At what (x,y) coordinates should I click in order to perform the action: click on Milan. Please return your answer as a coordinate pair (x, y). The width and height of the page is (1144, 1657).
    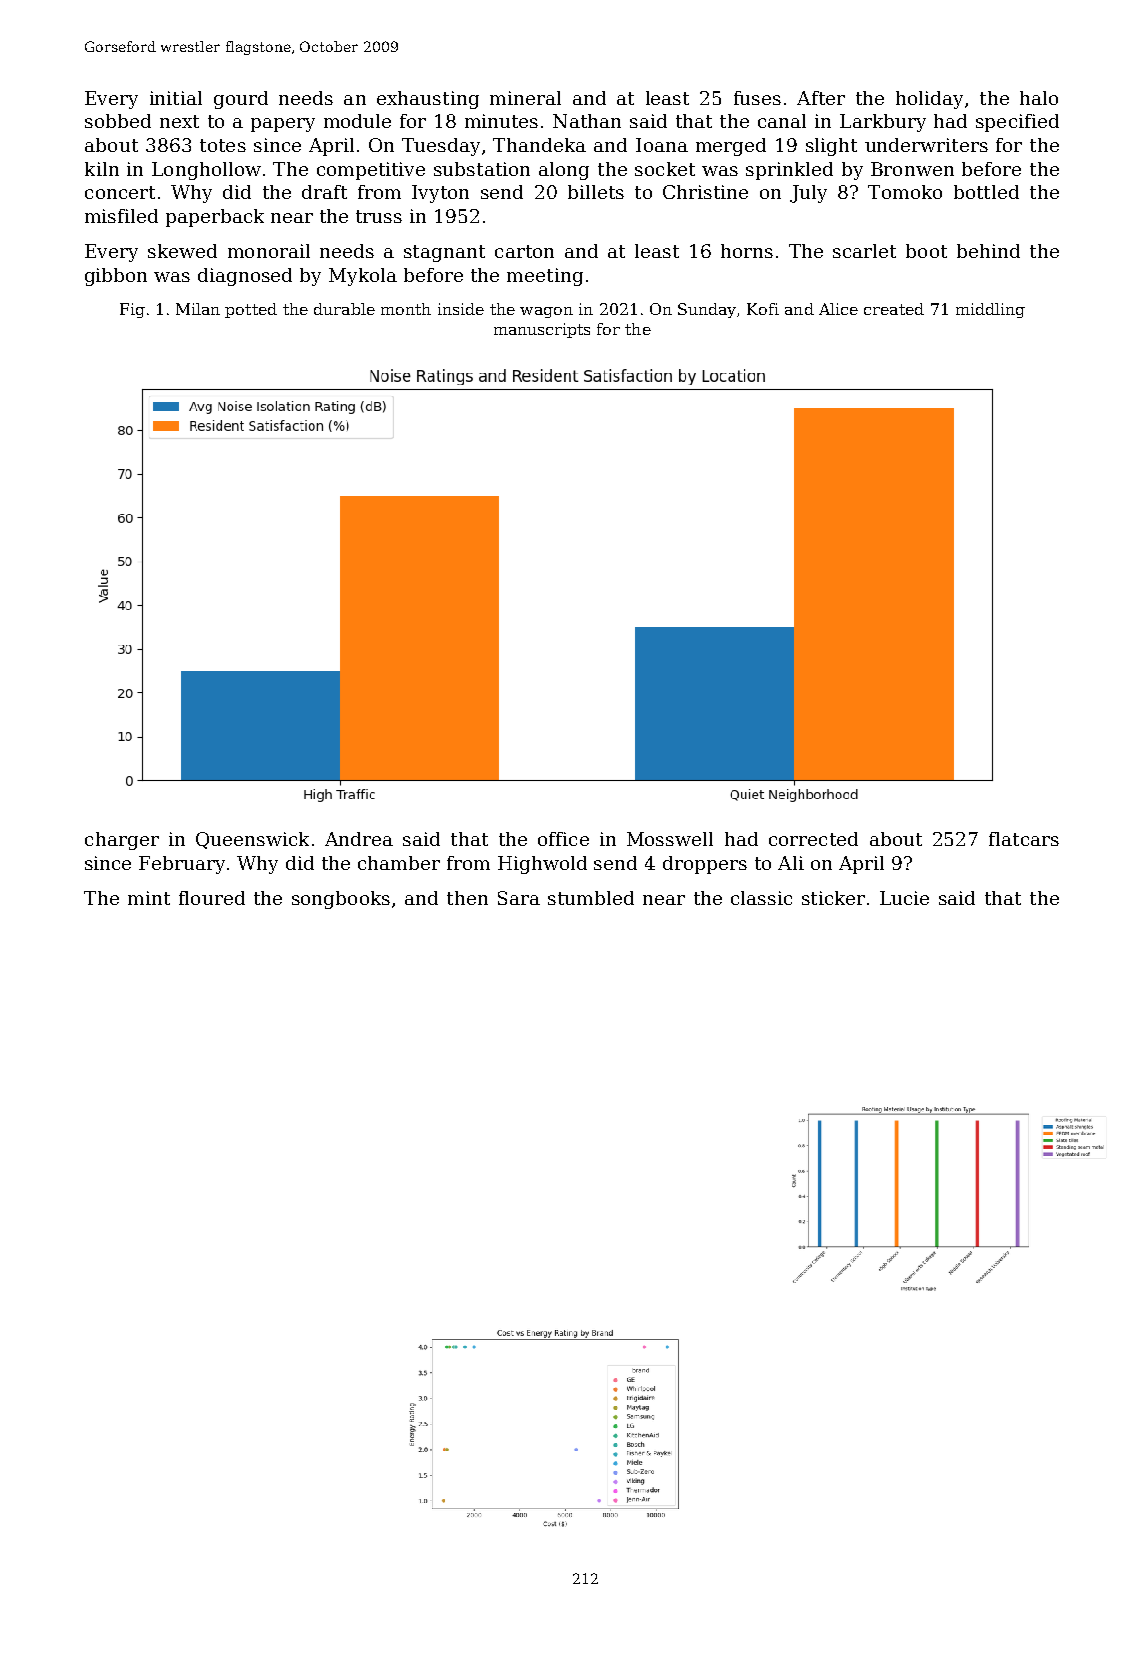
    Looking at the image, I should click on (198, 309).
